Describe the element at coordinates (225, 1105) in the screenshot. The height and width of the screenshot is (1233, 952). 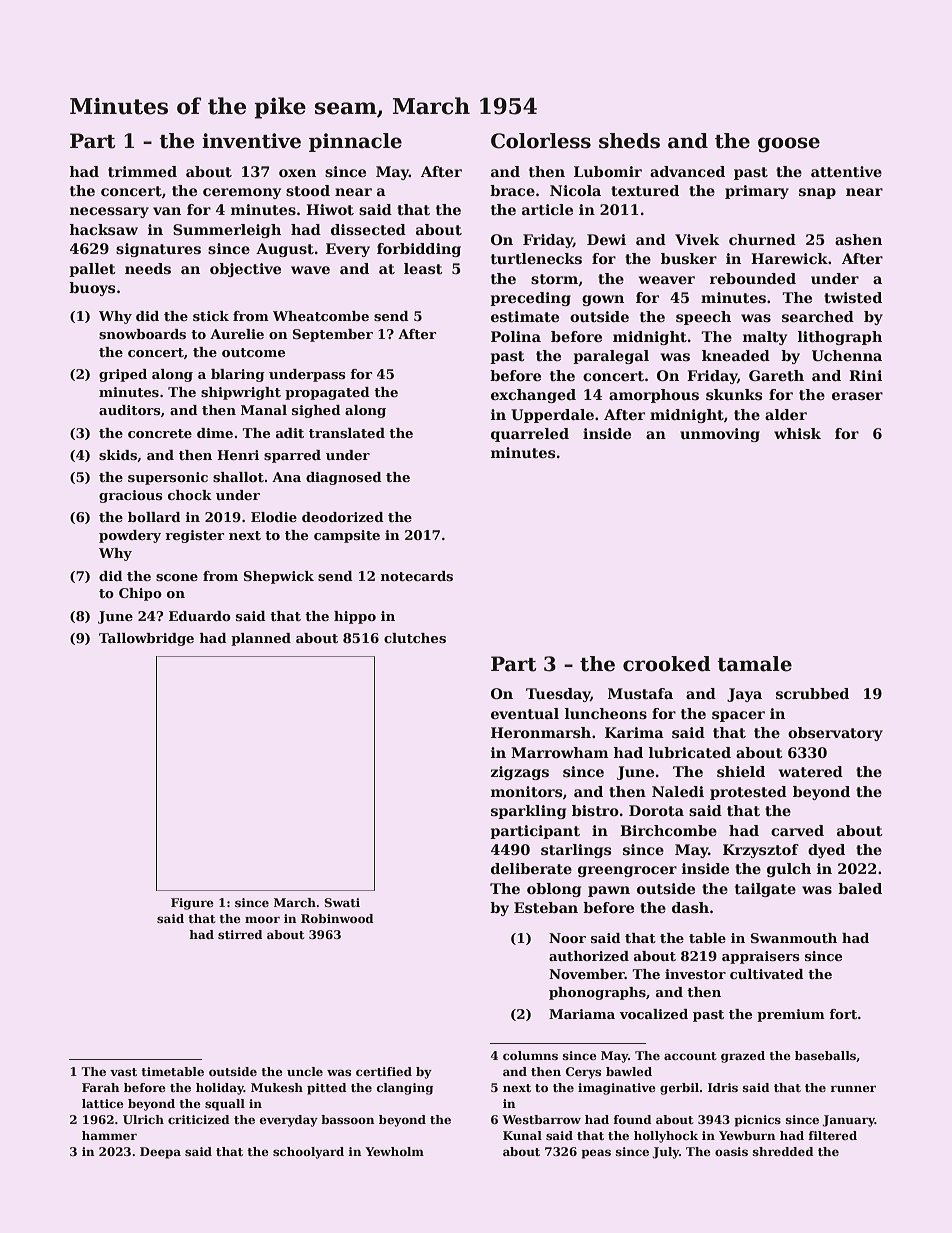
I see `squall` at that location.
